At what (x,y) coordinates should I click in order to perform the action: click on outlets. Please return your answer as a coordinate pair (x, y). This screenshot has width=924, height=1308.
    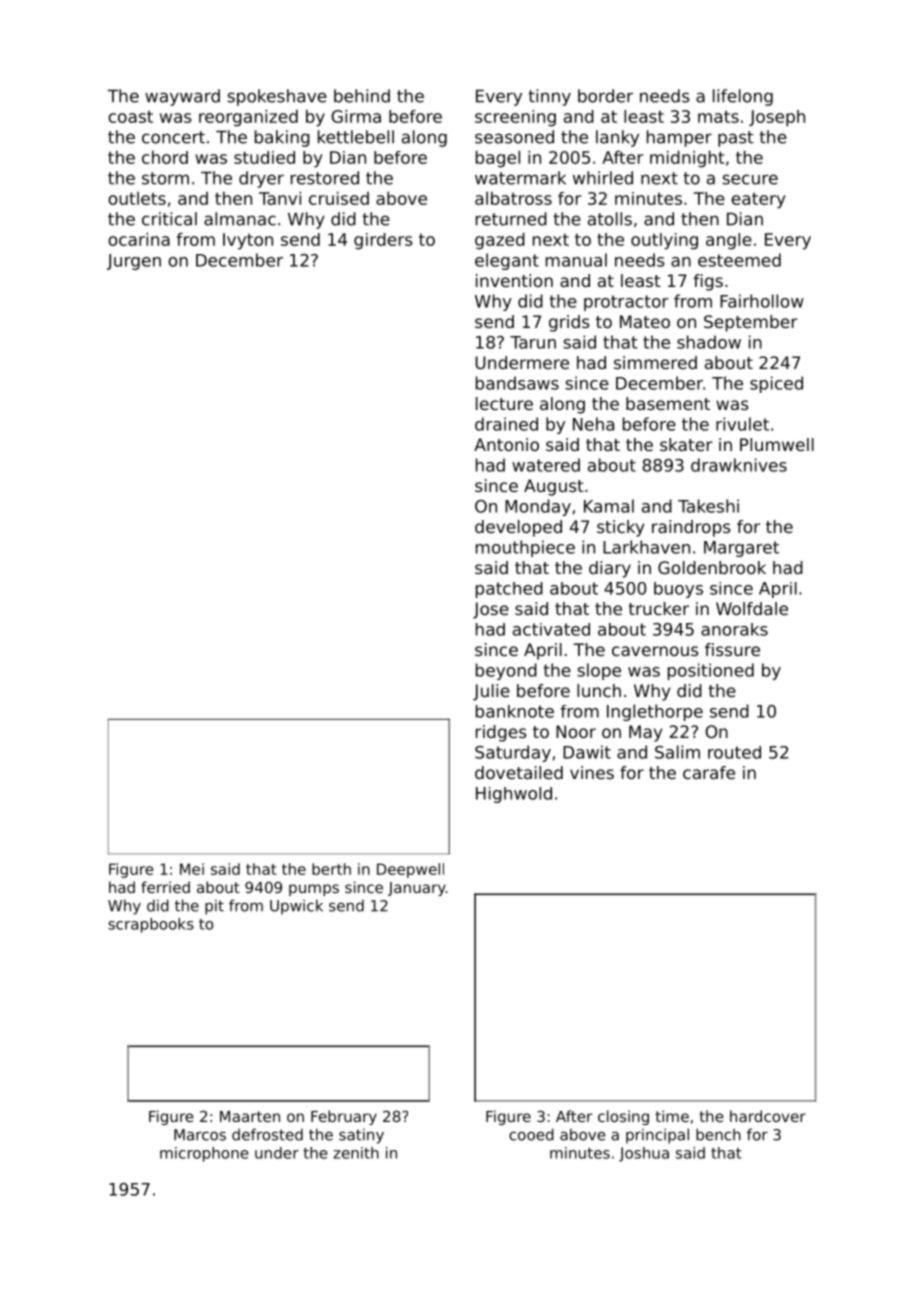
    Looking at the image, I should click on (137, 198).
